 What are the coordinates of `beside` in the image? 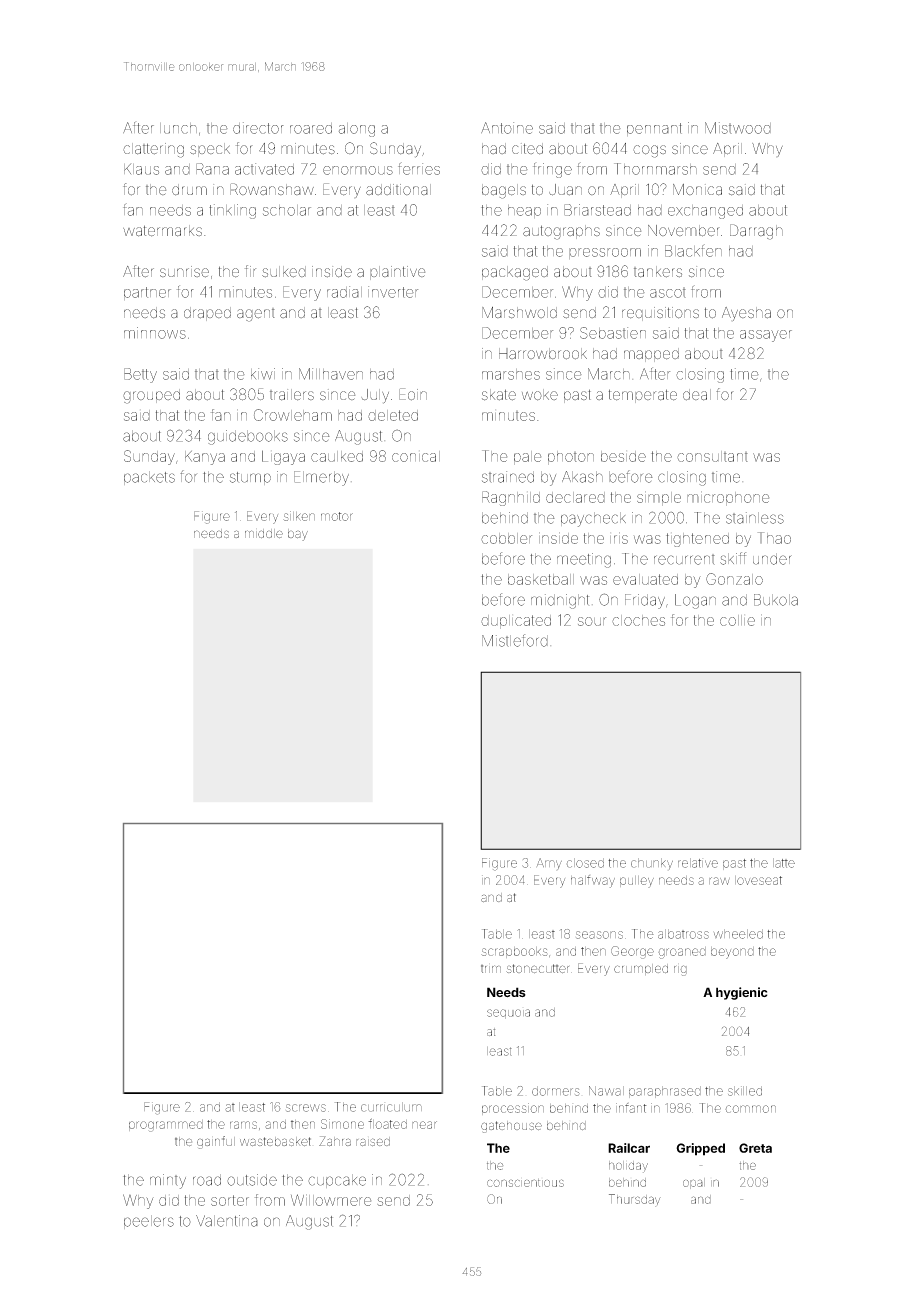 It's located at (623, 456).
